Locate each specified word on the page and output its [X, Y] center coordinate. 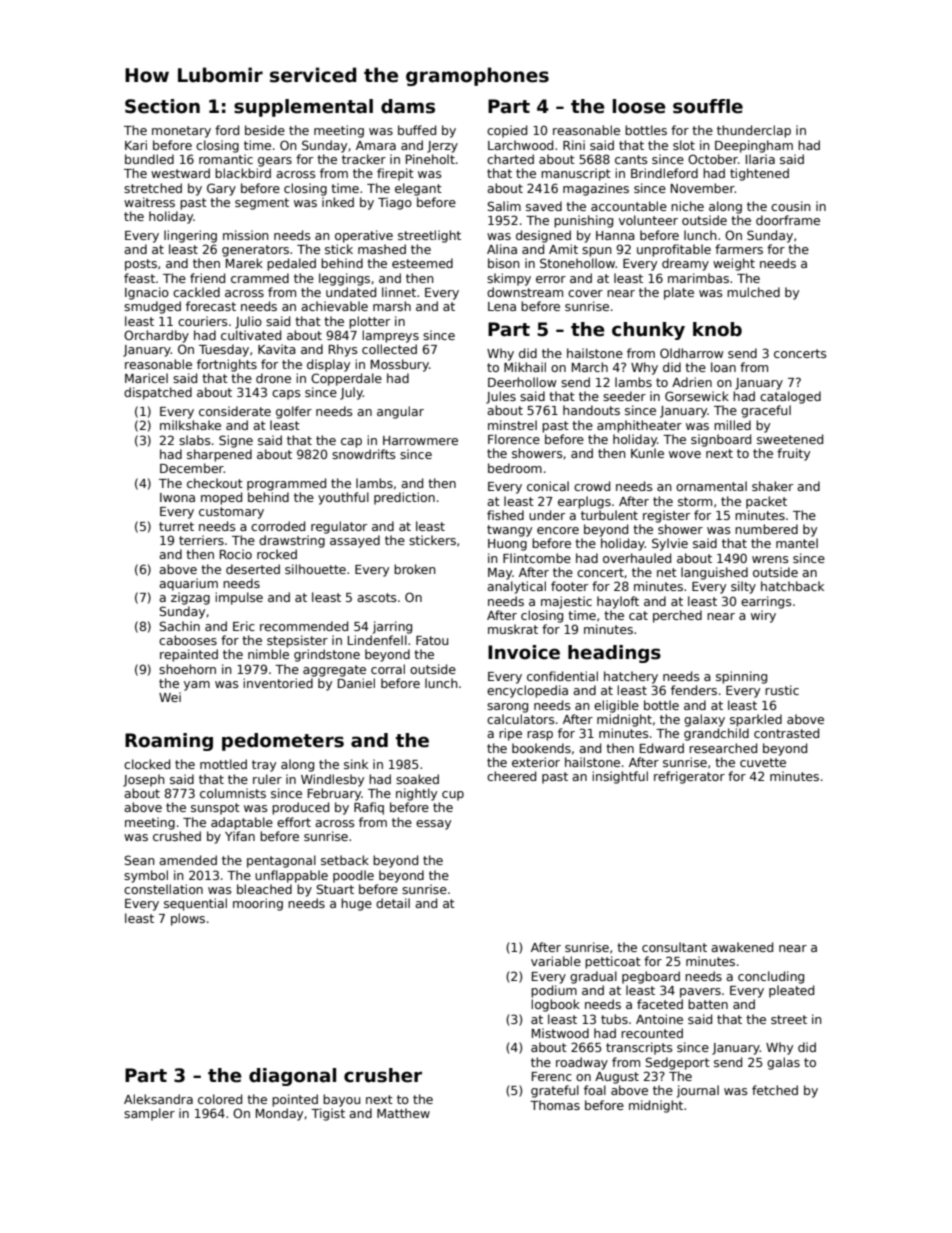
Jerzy [442, 147]
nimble [268, 654]
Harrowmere [420, 440]
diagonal [292, 1077]
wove [685, 454]
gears [275, 162]
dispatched [158, 393]
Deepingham [754, 146]
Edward [662, 748]
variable [556, 961]
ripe [510, 734]
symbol [146, 876]
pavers [700, 993]
